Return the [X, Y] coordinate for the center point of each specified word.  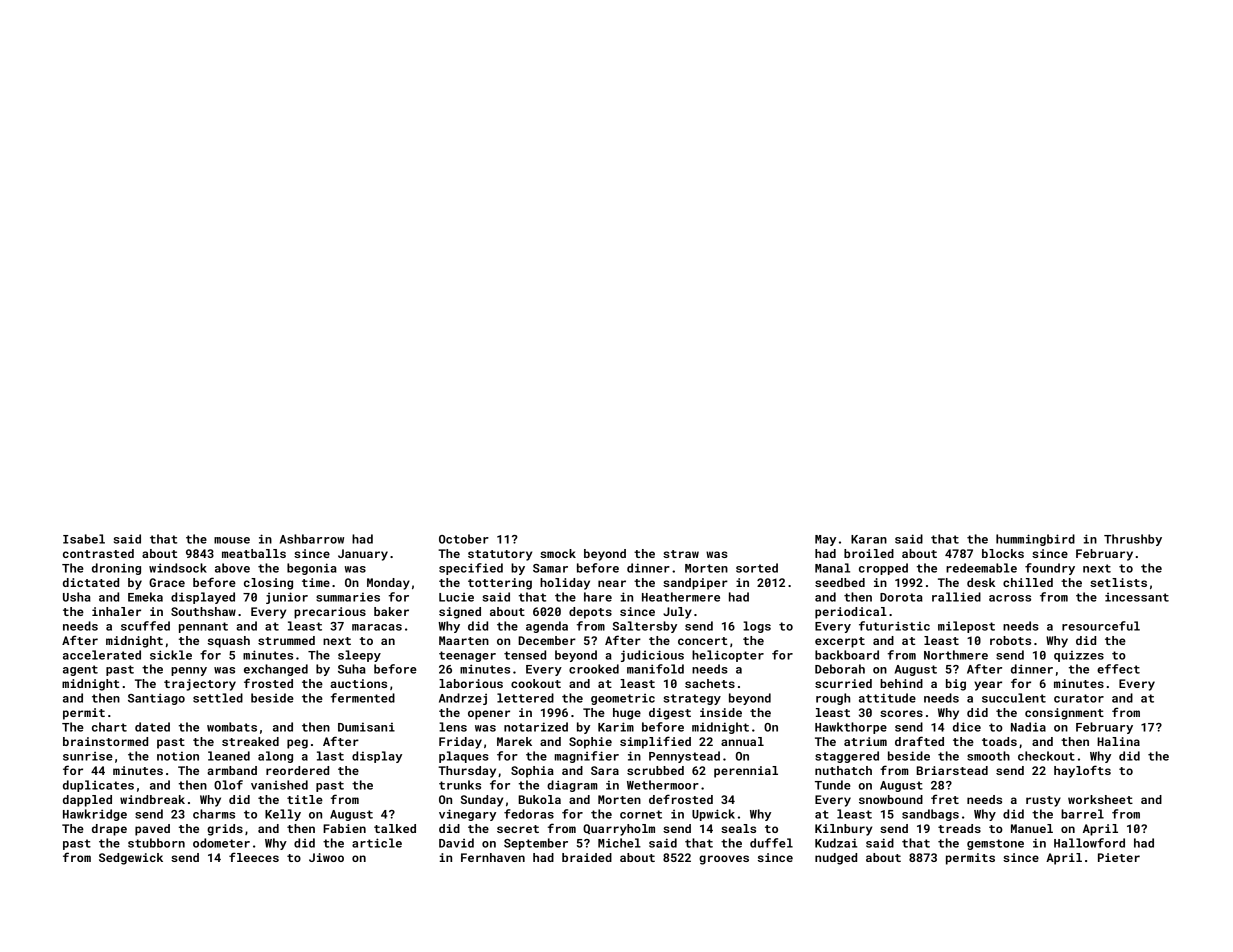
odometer [221, 843]
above [232, 568]
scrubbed [655, 770]
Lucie [456, 597]
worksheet [1100, 799]
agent [80, 670]
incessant [1137, 597]
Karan [869, 539]
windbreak [152, 799]
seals [738, 828]
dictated [91, 582]
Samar [550, 568]
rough [833, 699]
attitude [887, 698]
